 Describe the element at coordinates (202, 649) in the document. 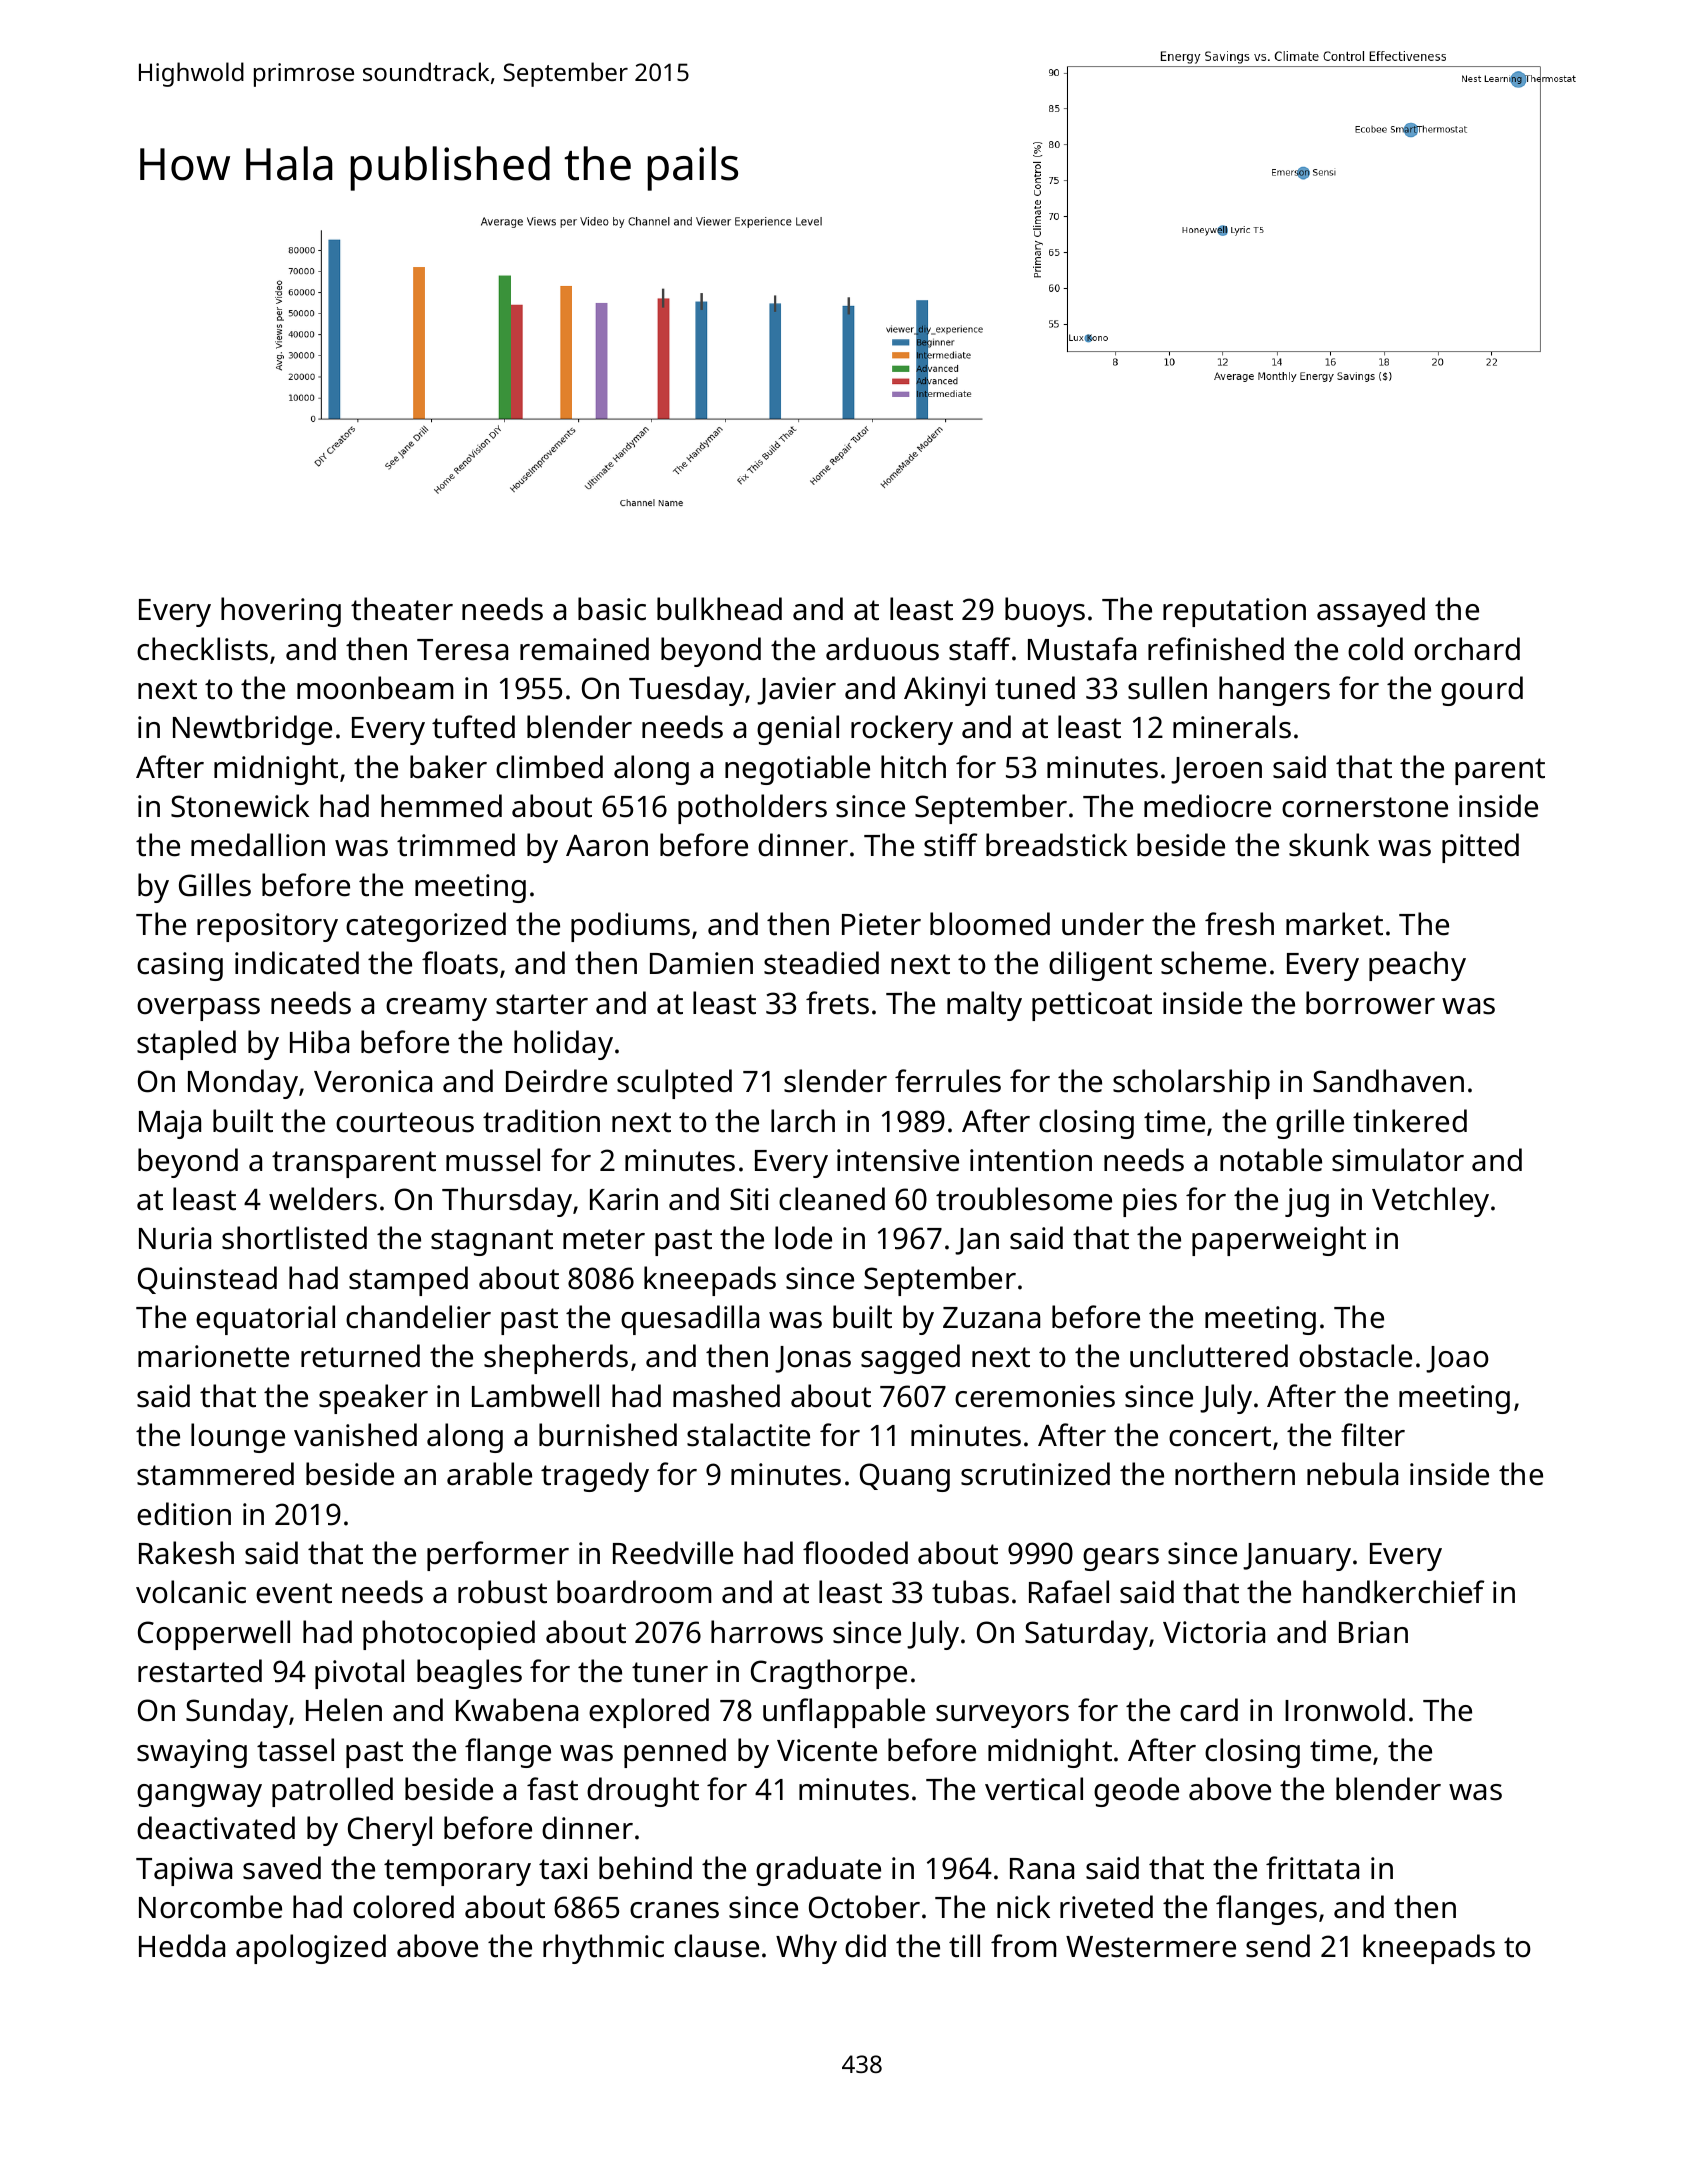

I see `checklists` at that location.
